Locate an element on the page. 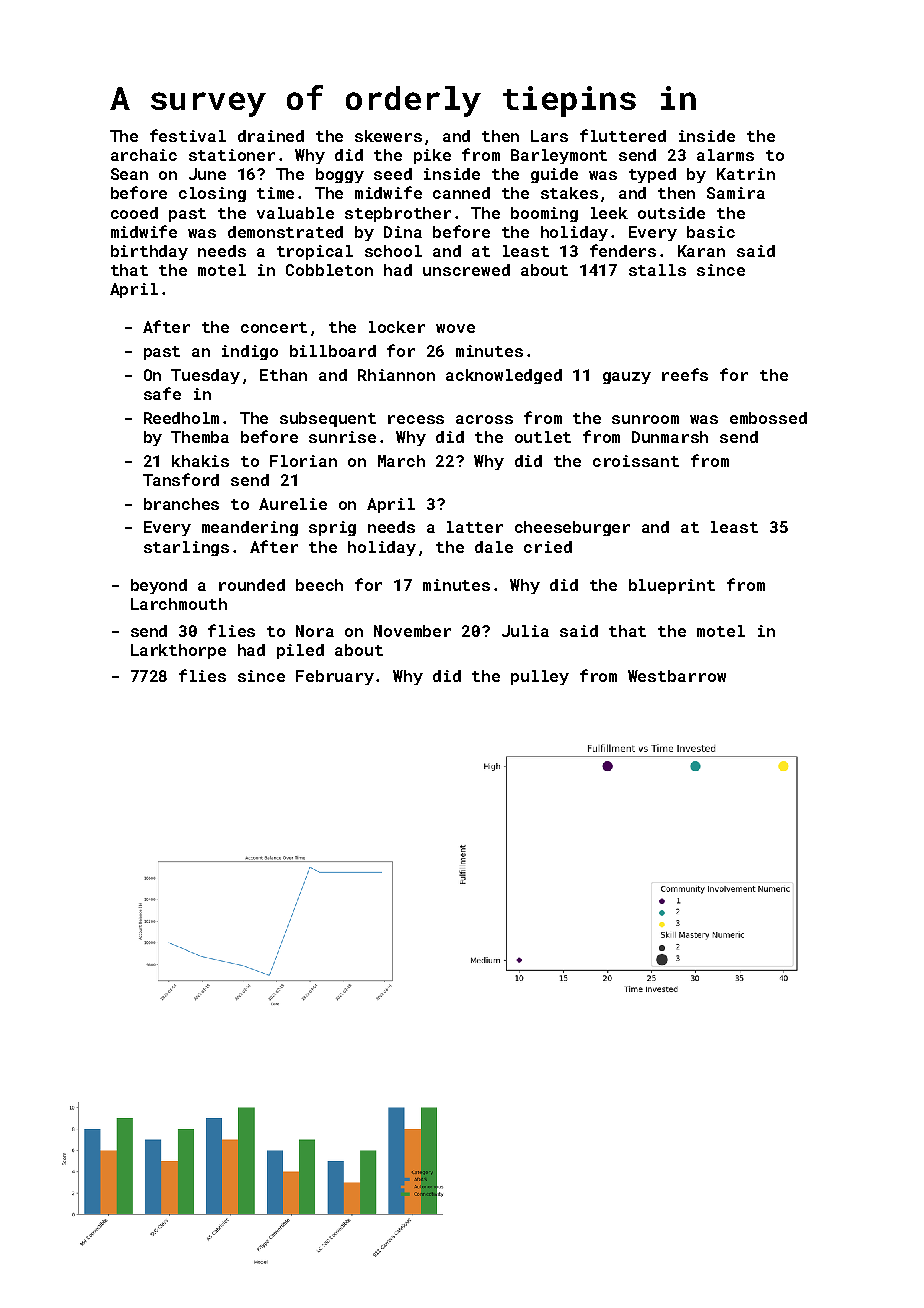  closing is located at coordinates (212, 194).
